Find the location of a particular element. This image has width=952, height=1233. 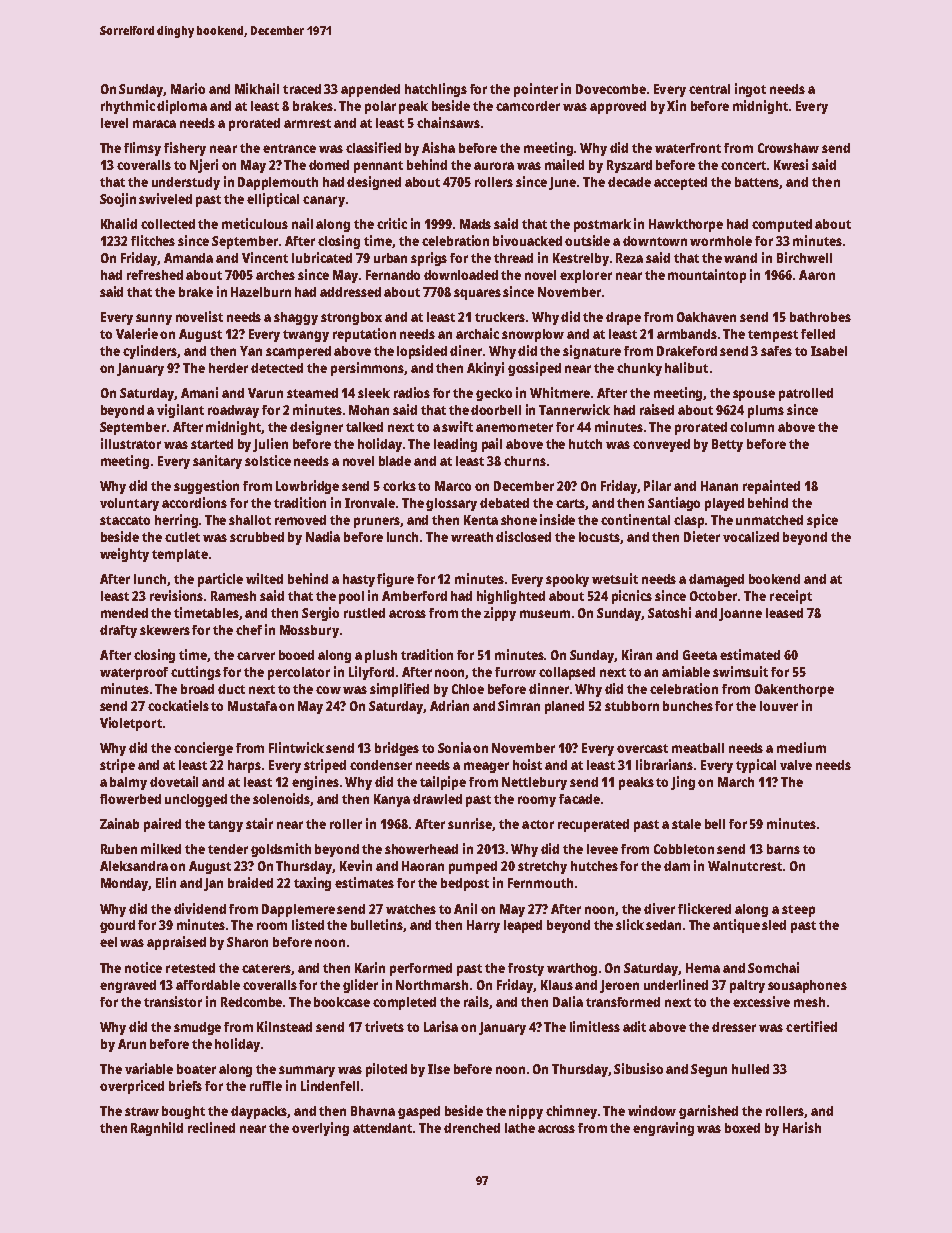

hatchlings is located at coordinates (436, 90).
